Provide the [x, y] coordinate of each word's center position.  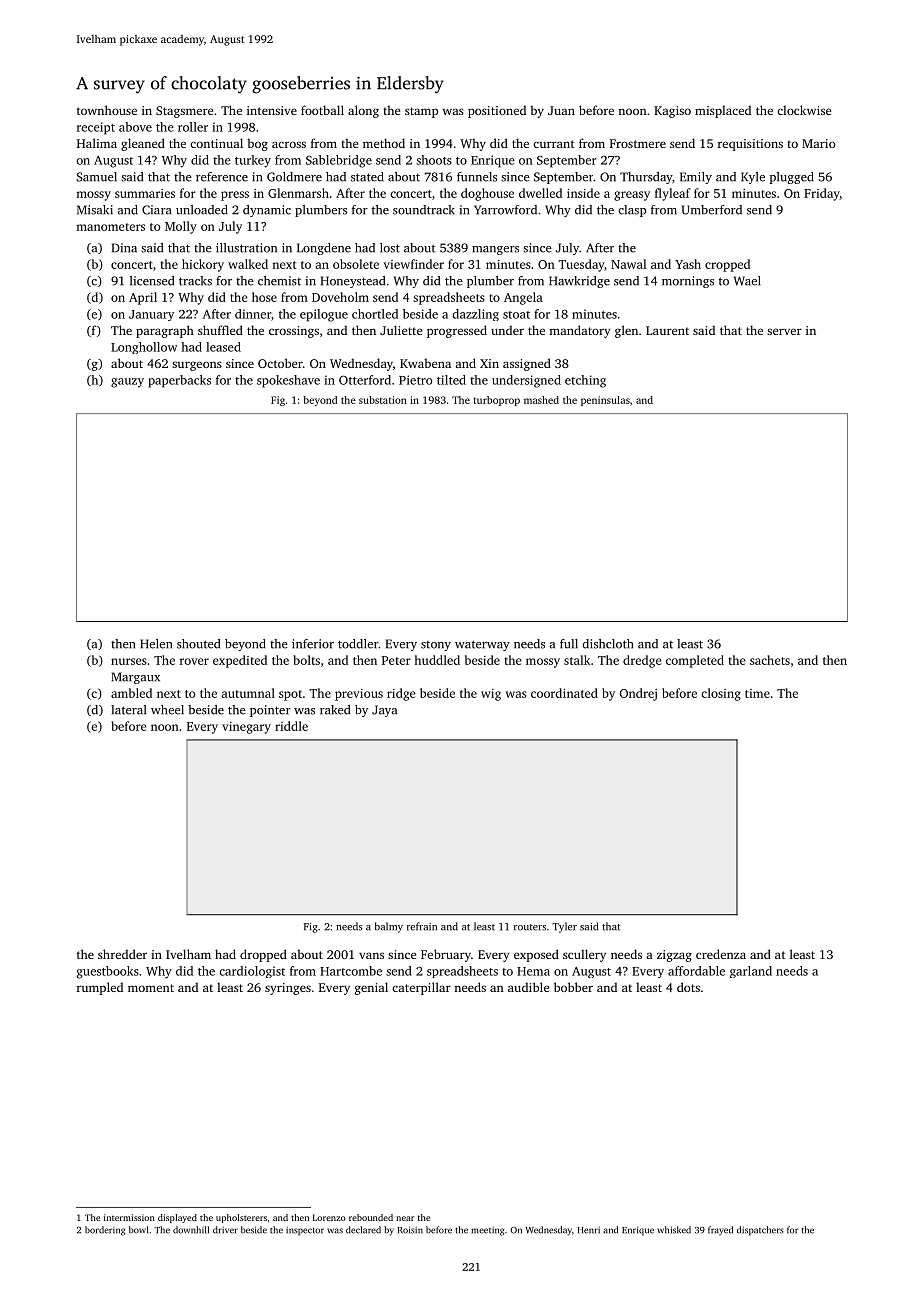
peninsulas [605, 401]
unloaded [202, 210]
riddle [291, 726]
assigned [527, 364]
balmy [389, 927]
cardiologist [252, 972]
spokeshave [288, 381]
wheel [167, 710]
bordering [105, 1231]
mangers [495, 250]
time [757, 693]
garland [751, 972]
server [784, 331]
